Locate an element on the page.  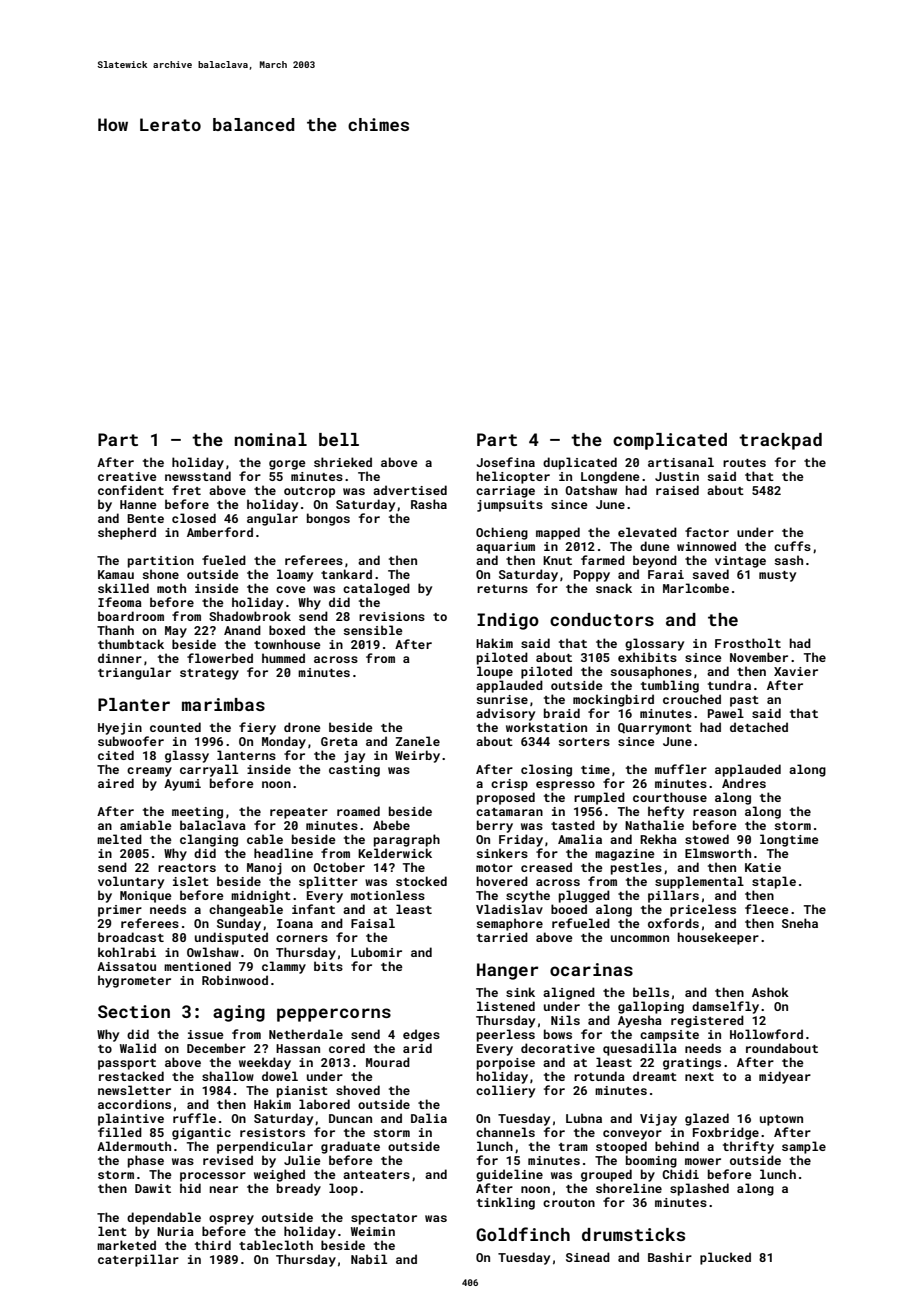
creative is located at coordinates (127, 476).
